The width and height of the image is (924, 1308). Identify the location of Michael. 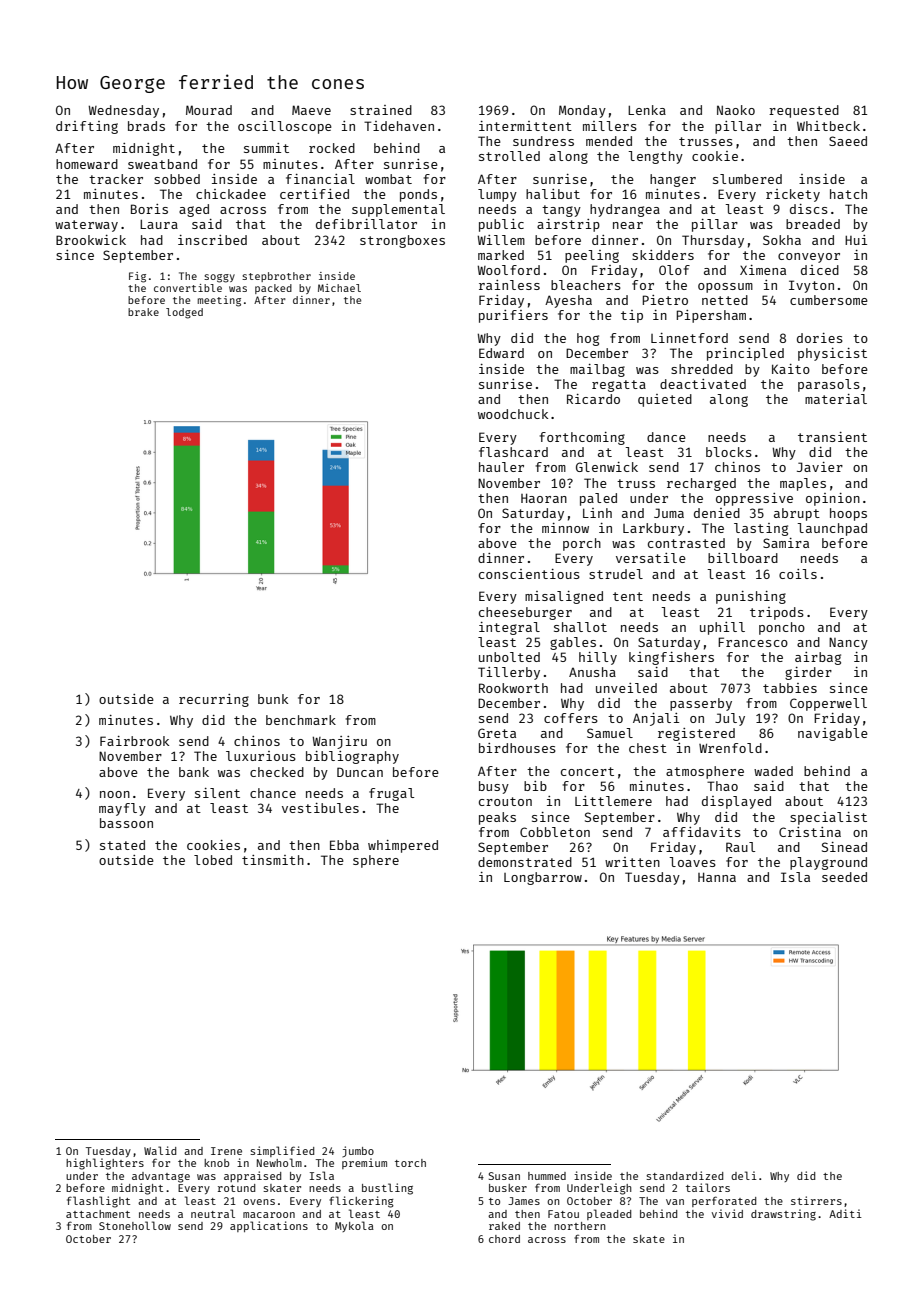
(339, 288).
